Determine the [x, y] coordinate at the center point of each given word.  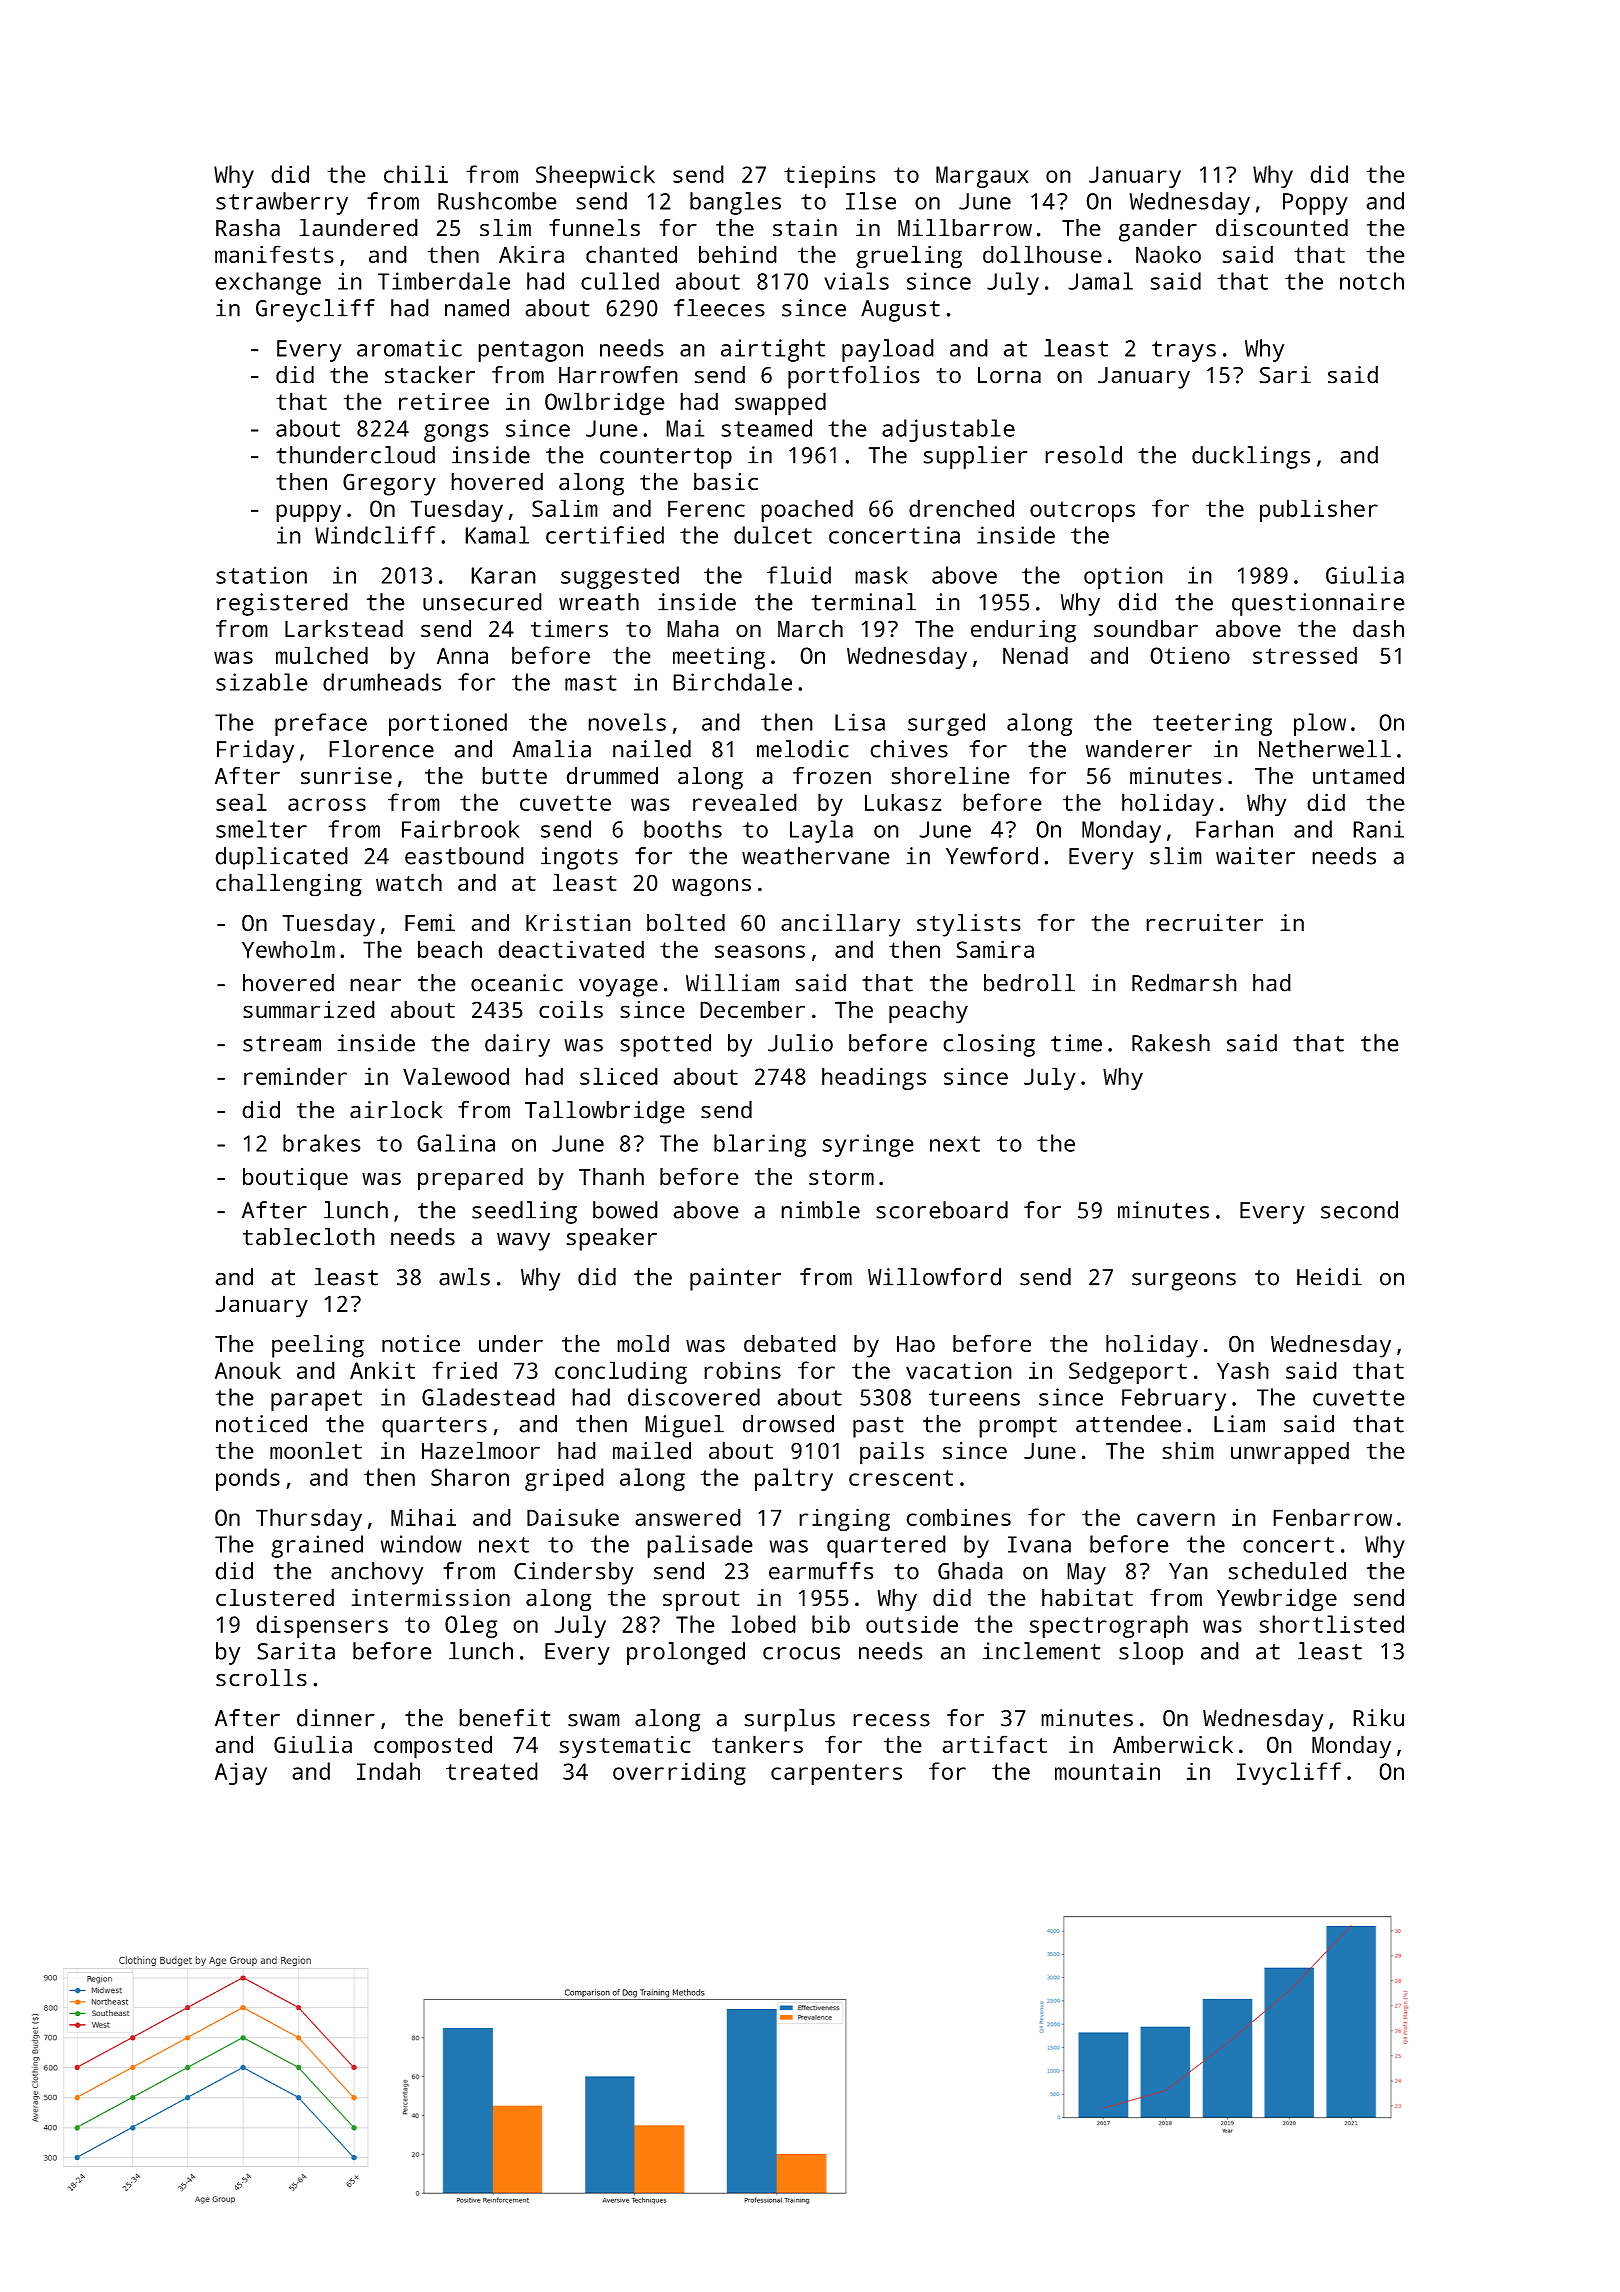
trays [1184, 351]
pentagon [530, 351]
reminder [295, 1076]
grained [317, 1546]
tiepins [829, 176]
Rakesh [1171, 1043]
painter [735, 1279]
